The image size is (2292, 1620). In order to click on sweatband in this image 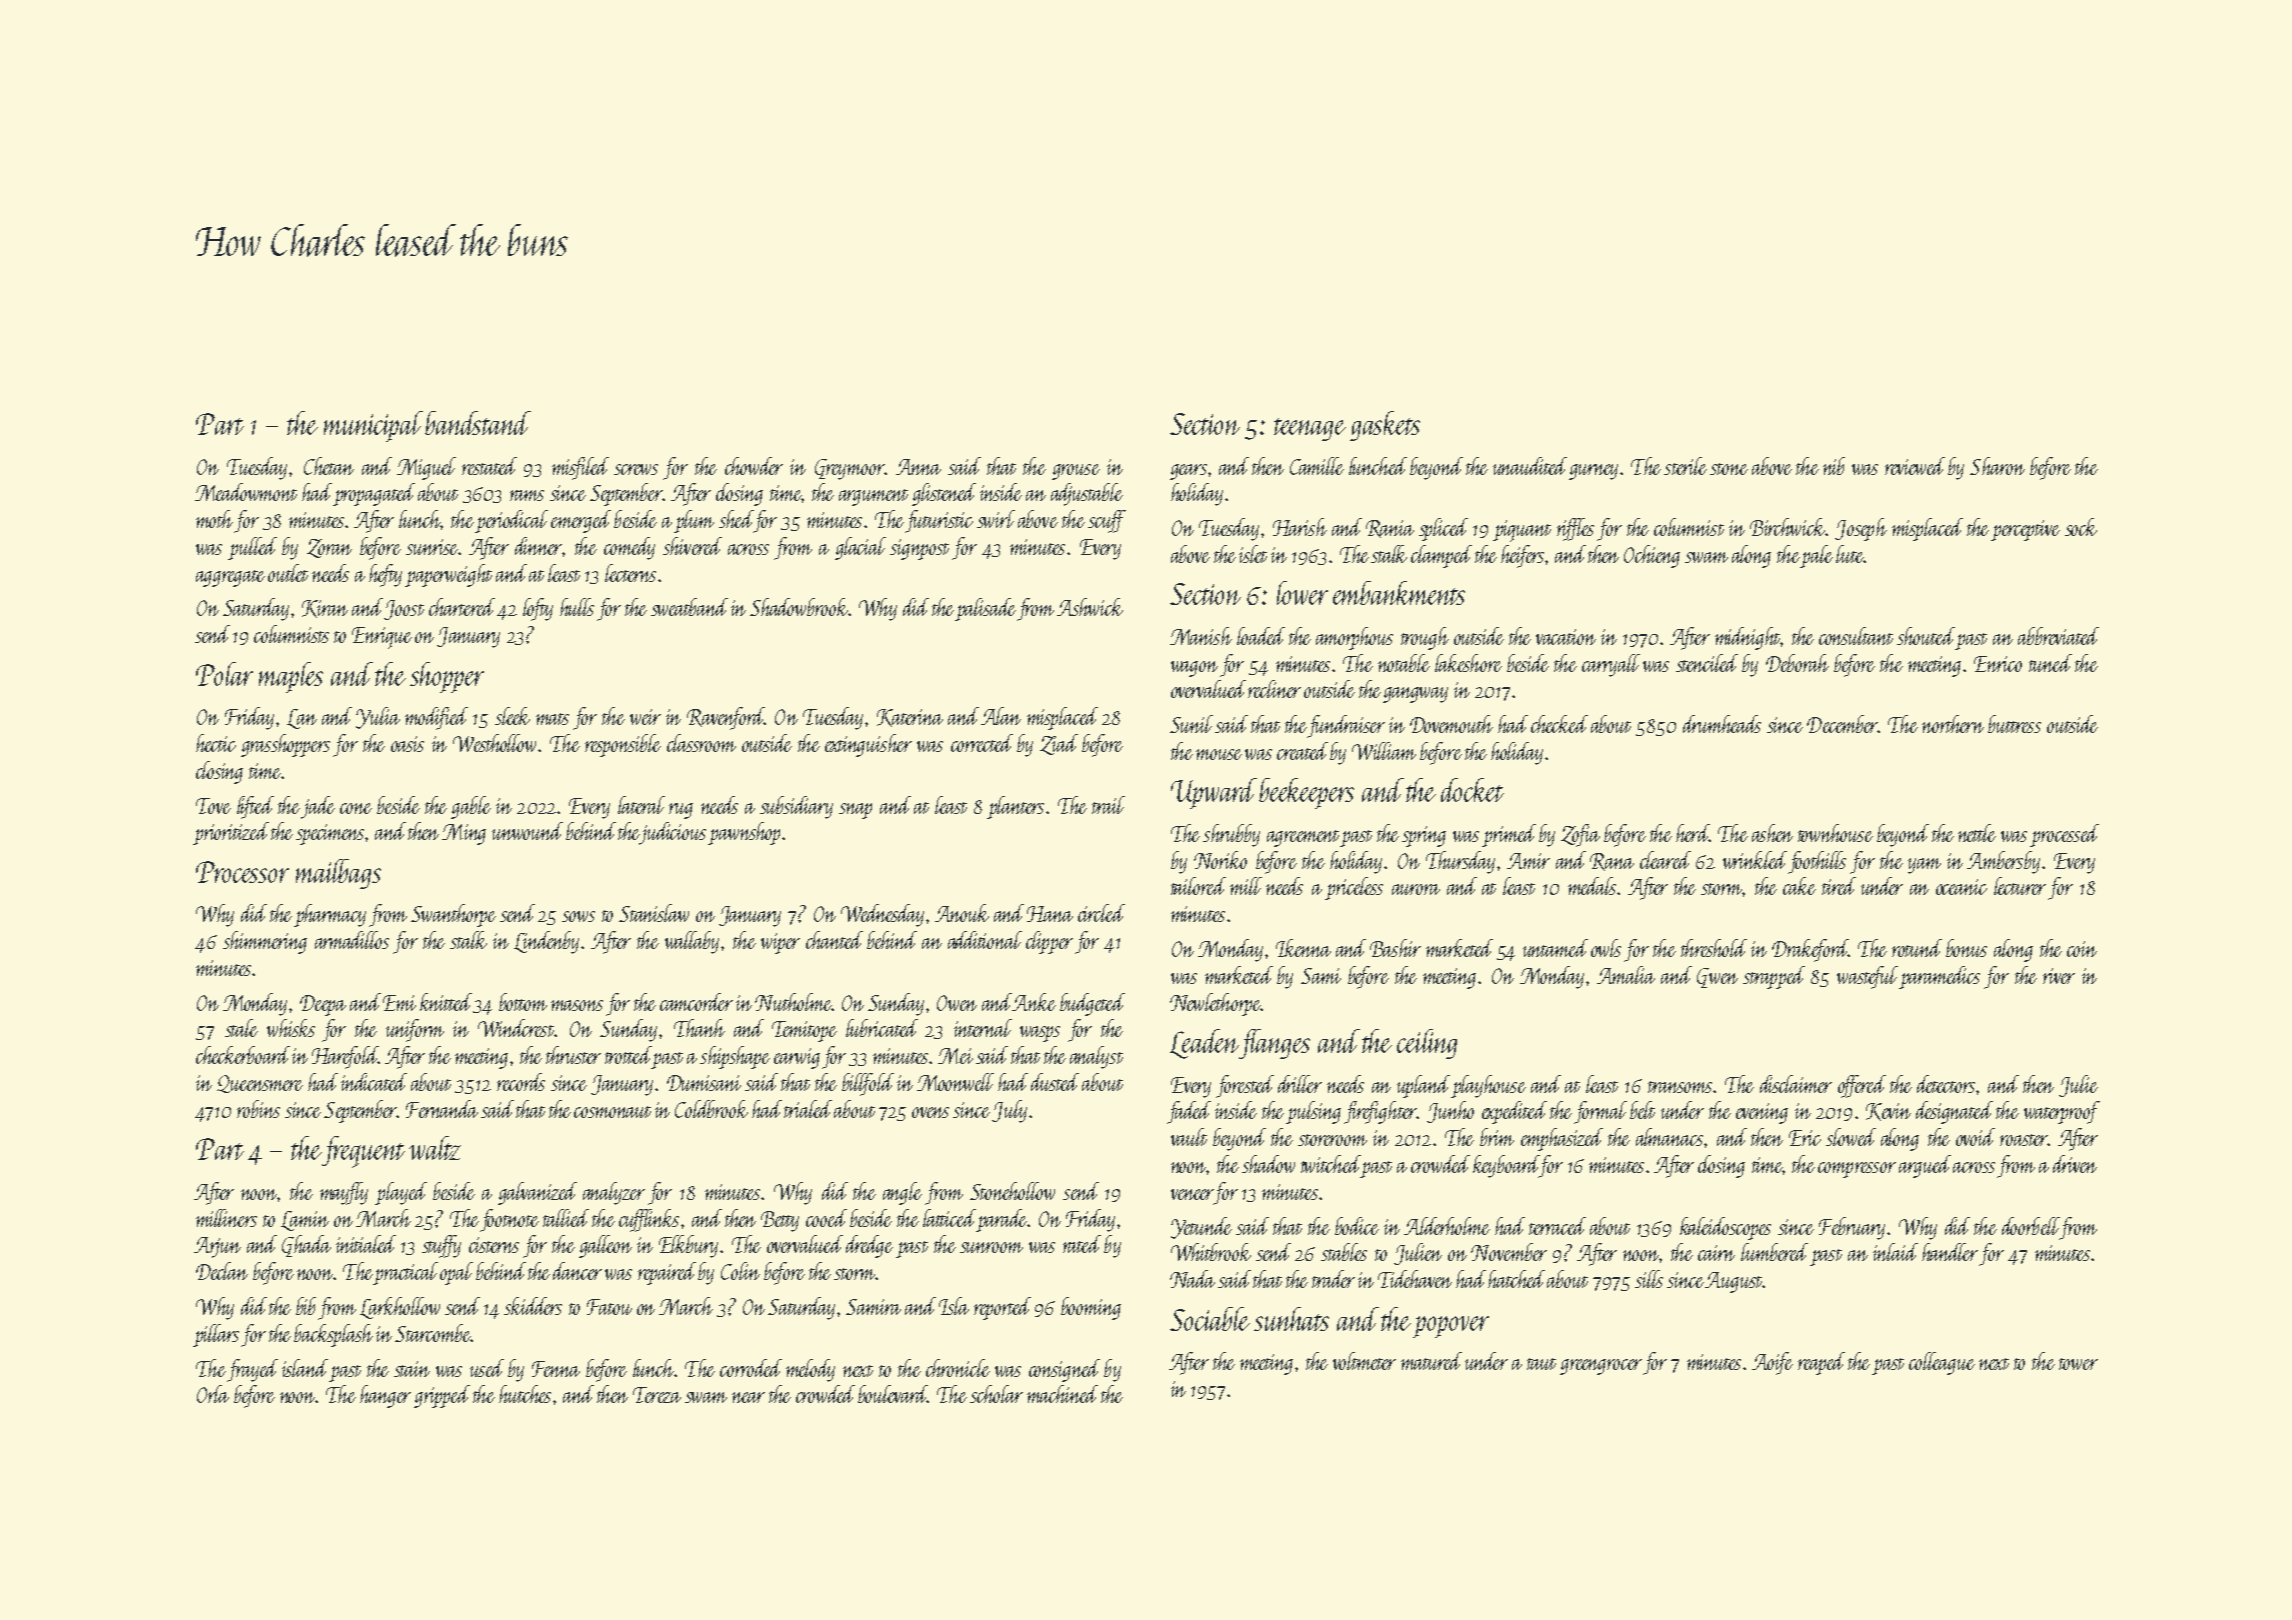, I will do `click(689, 607)`.
